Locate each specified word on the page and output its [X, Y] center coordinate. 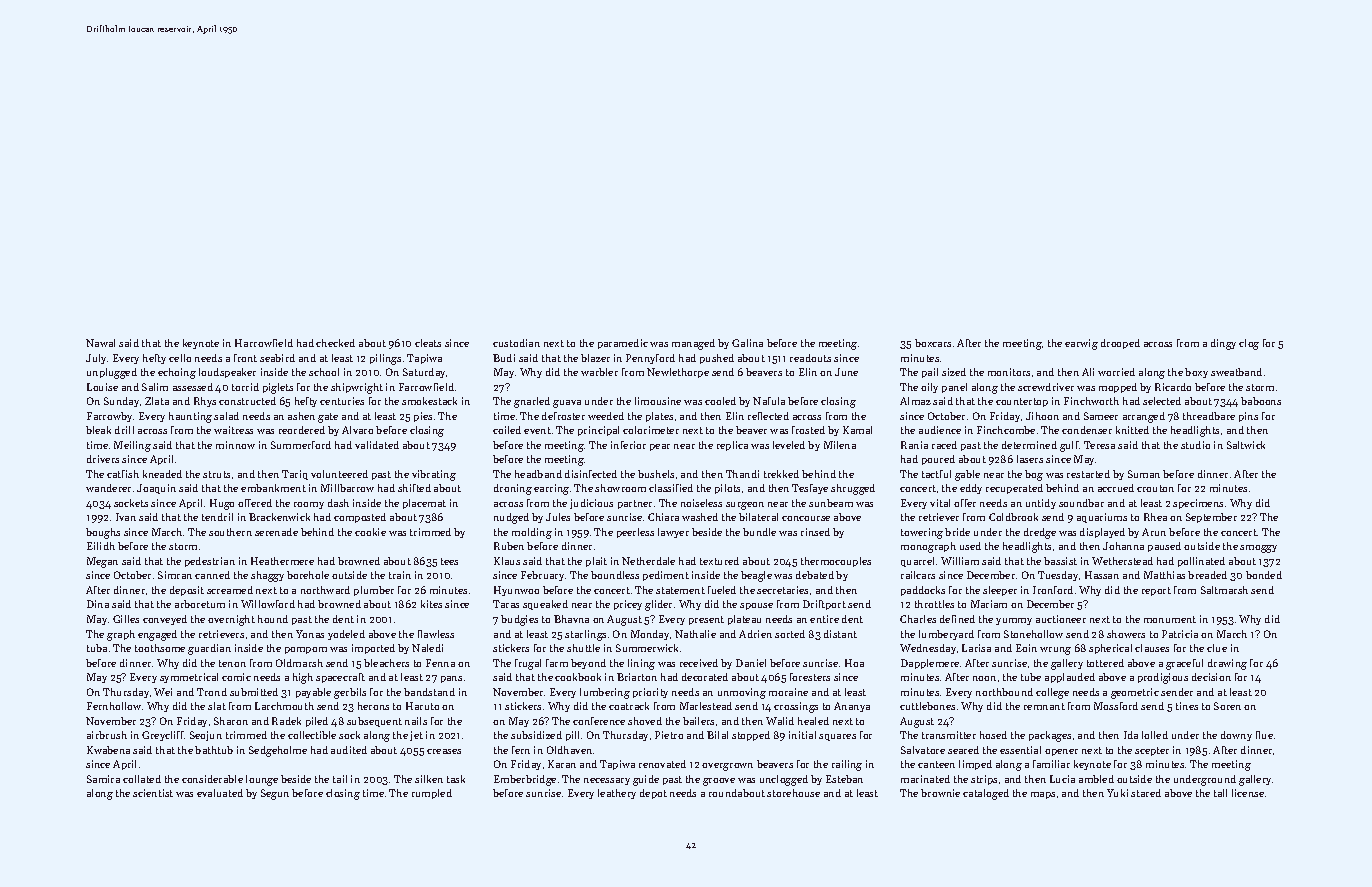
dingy [1223, 344]
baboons [1261, 401]
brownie [940, 793]
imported [373, 649]
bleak [98, 430]
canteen [936, 764]
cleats [428, 343]
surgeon [745, 506]
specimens [1198, 504]
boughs [103, 533]
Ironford [1053, 590]
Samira [103, 779]
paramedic [623, 344]
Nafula [769, 401]
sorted [790, 634]
